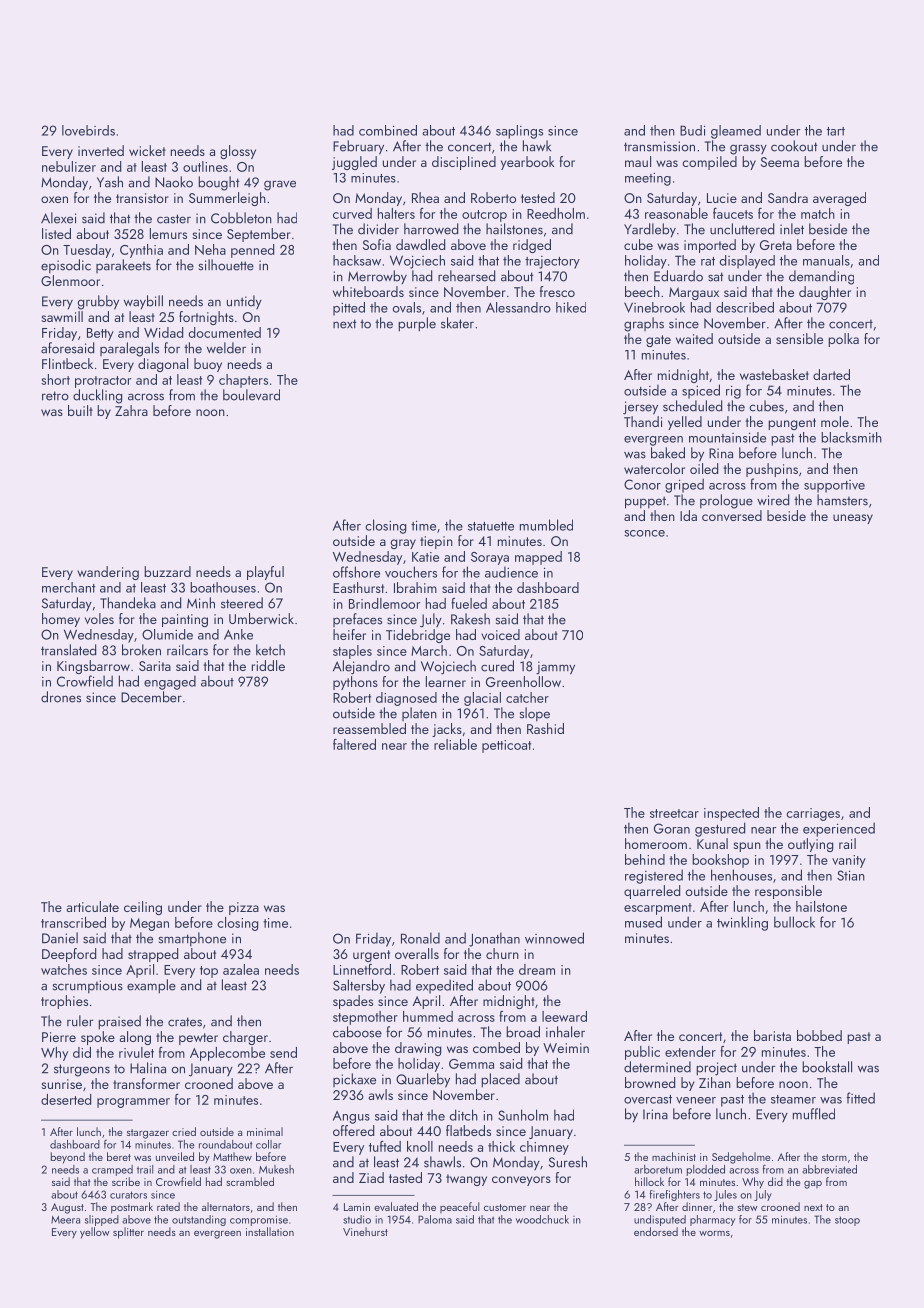  I want to click on carriages, so click(813, 814).
